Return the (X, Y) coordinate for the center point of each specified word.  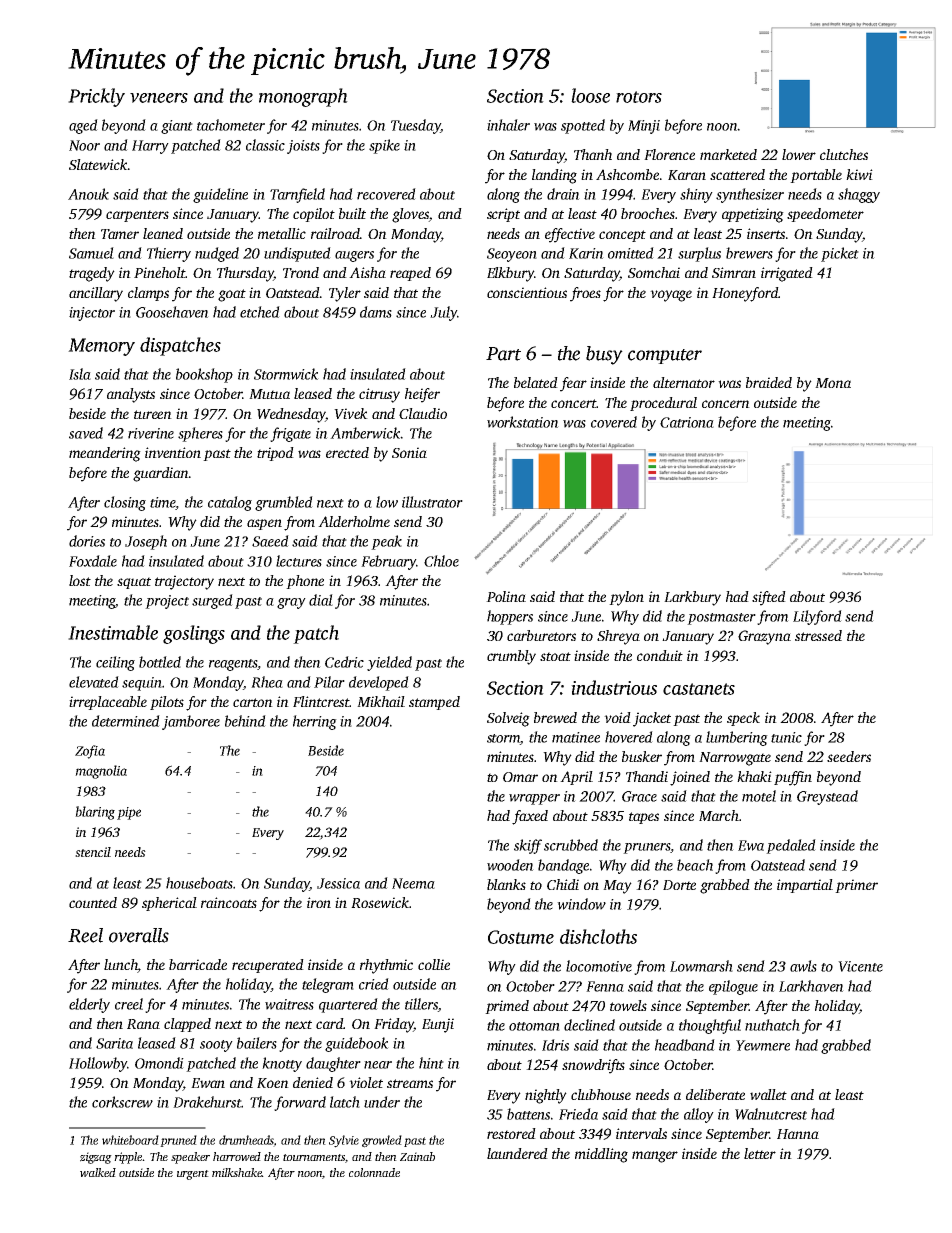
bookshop (204, 375)
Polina (506, 596)
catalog (230, 503)
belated (536, 382)
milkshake (237, 1172)
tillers (421, 1005)
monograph (303, 97)
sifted (769, 598)
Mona (833, 383)
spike (384, 146)
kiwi (859, 174)
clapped (187, 1025)
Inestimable (113, 632)
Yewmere (763, 1045)
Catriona (687, 422)
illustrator (432, 502)
